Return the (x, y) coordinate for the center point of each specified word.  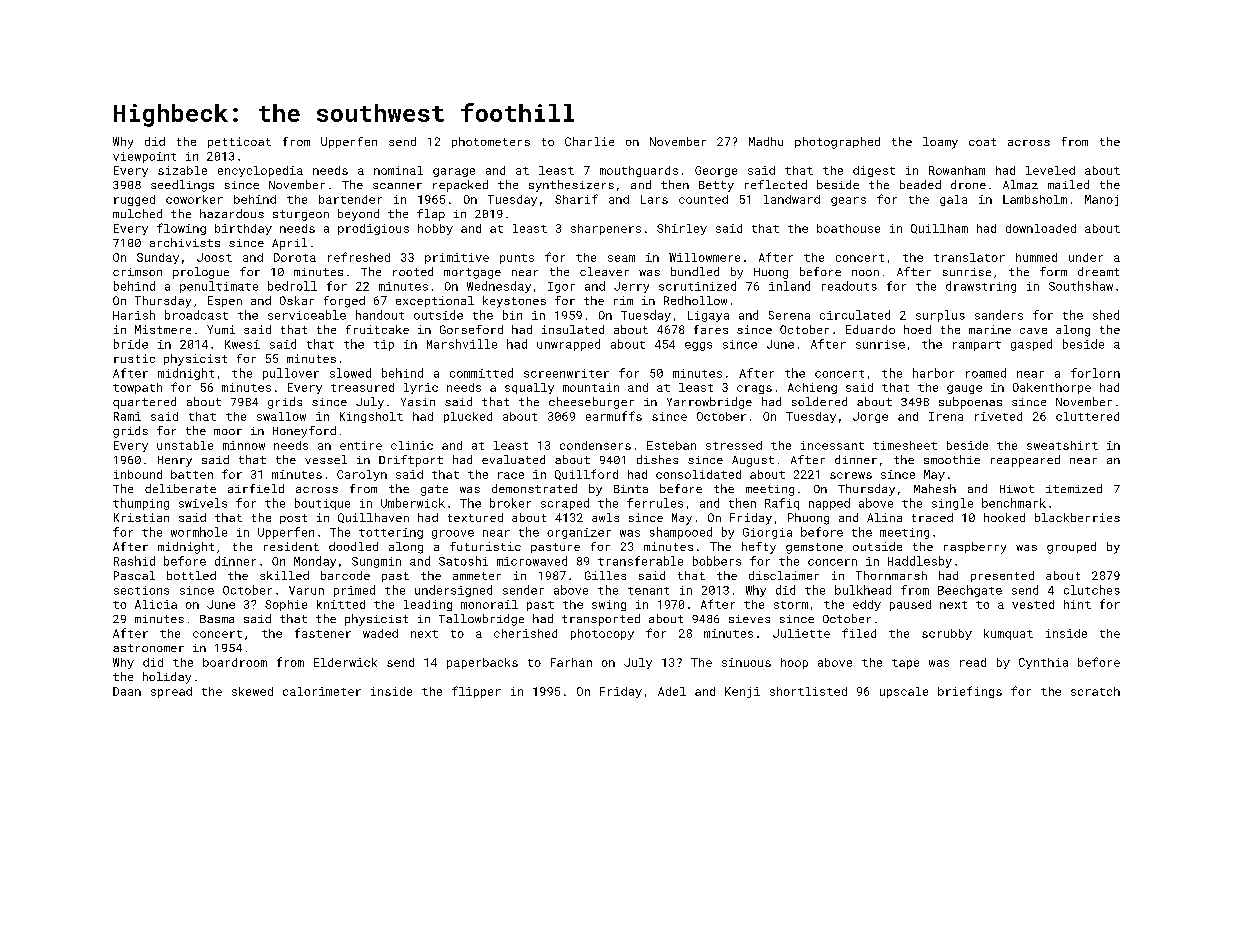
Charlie (589, 141)
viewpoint (144, 157)
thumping (141, 504)
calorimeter (322, 691)
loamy (940, 143)
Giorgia (767, 533)
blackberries (1077, 517)
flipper (476, 692)
